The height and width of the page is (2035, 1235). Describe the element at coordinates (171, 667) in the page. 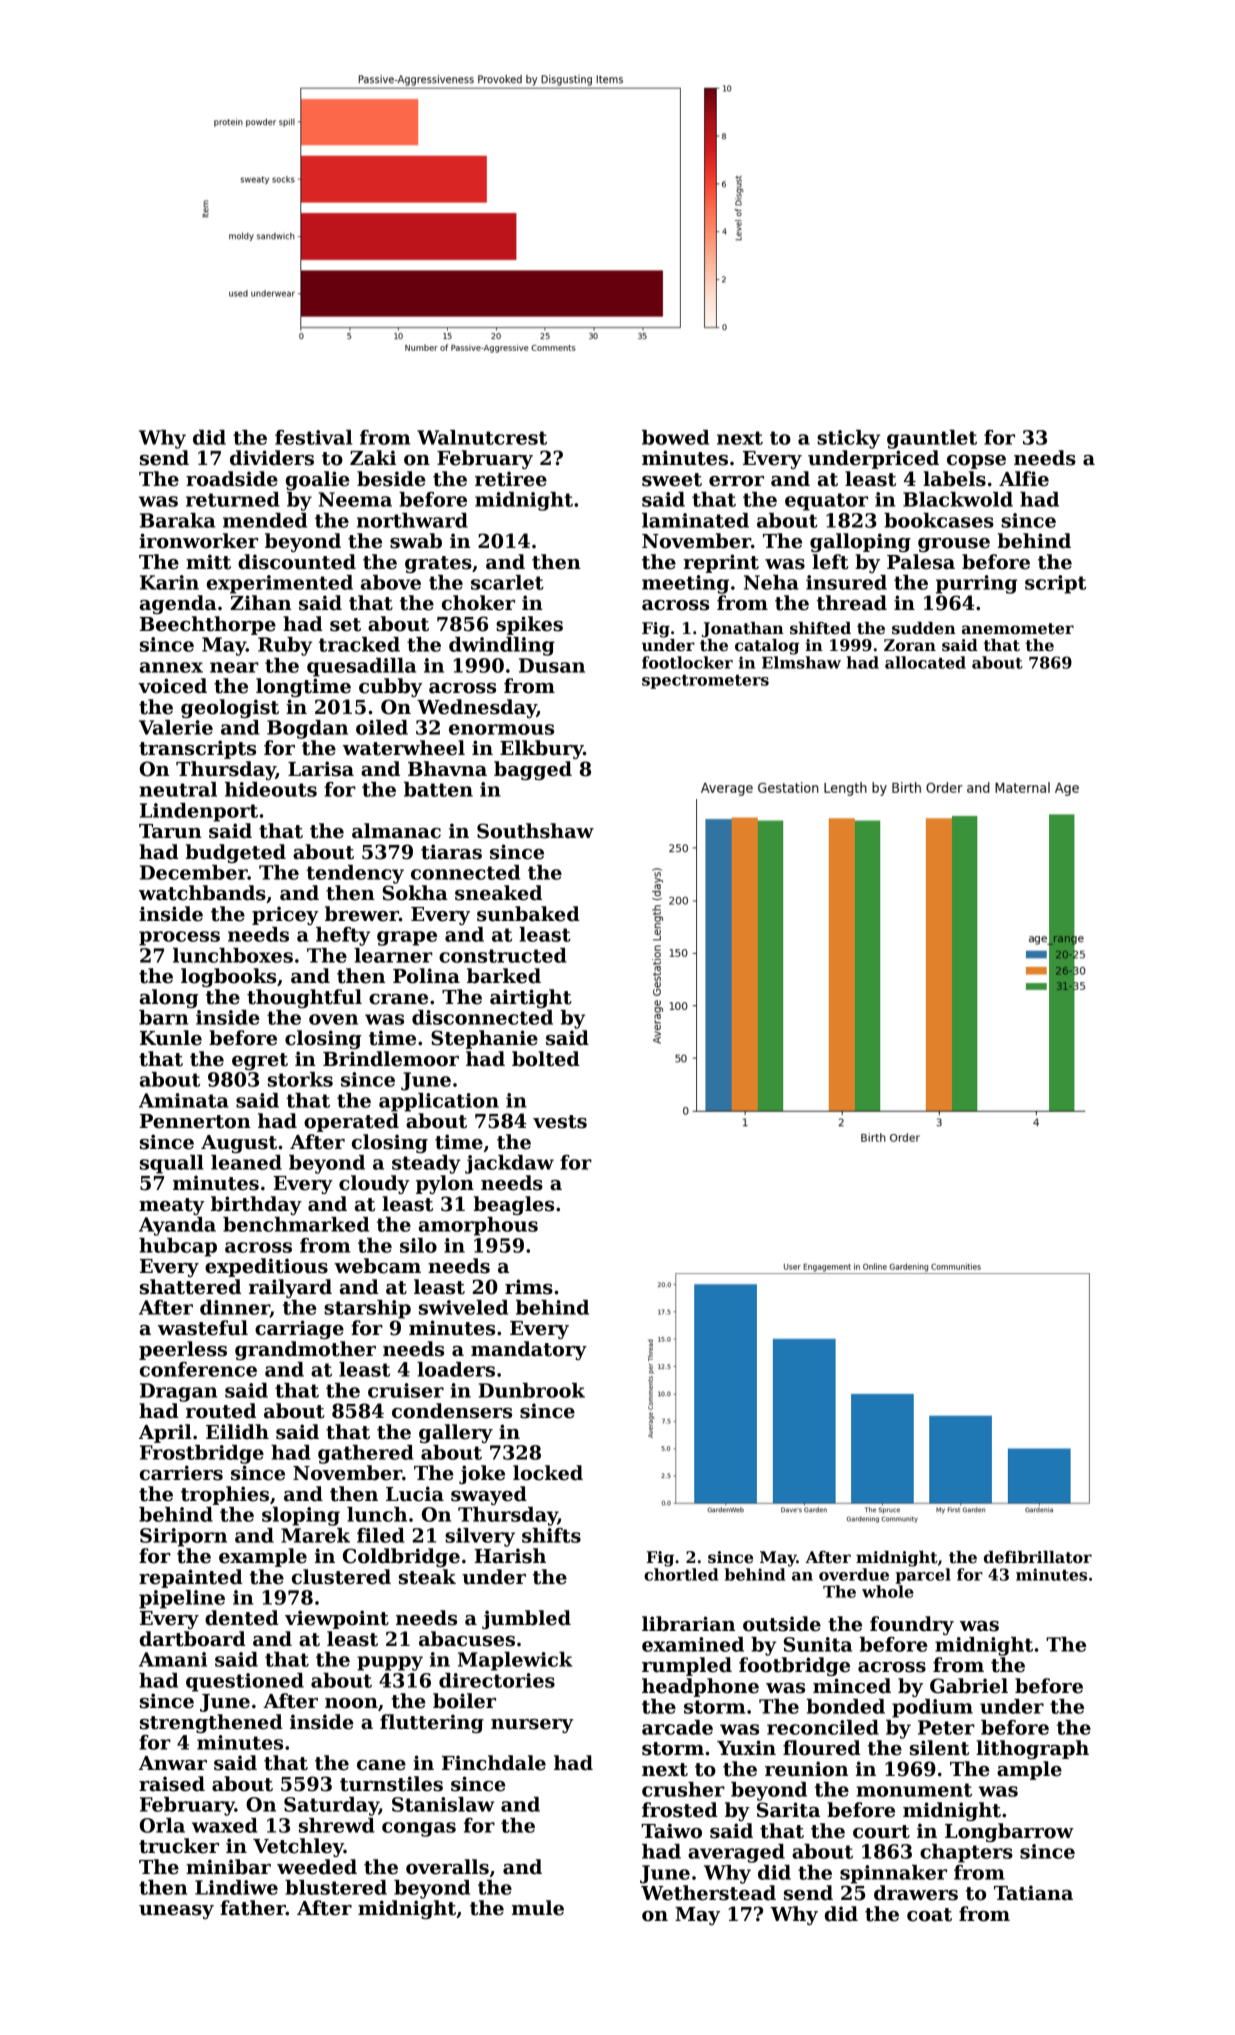

I see `annex` at that location.
